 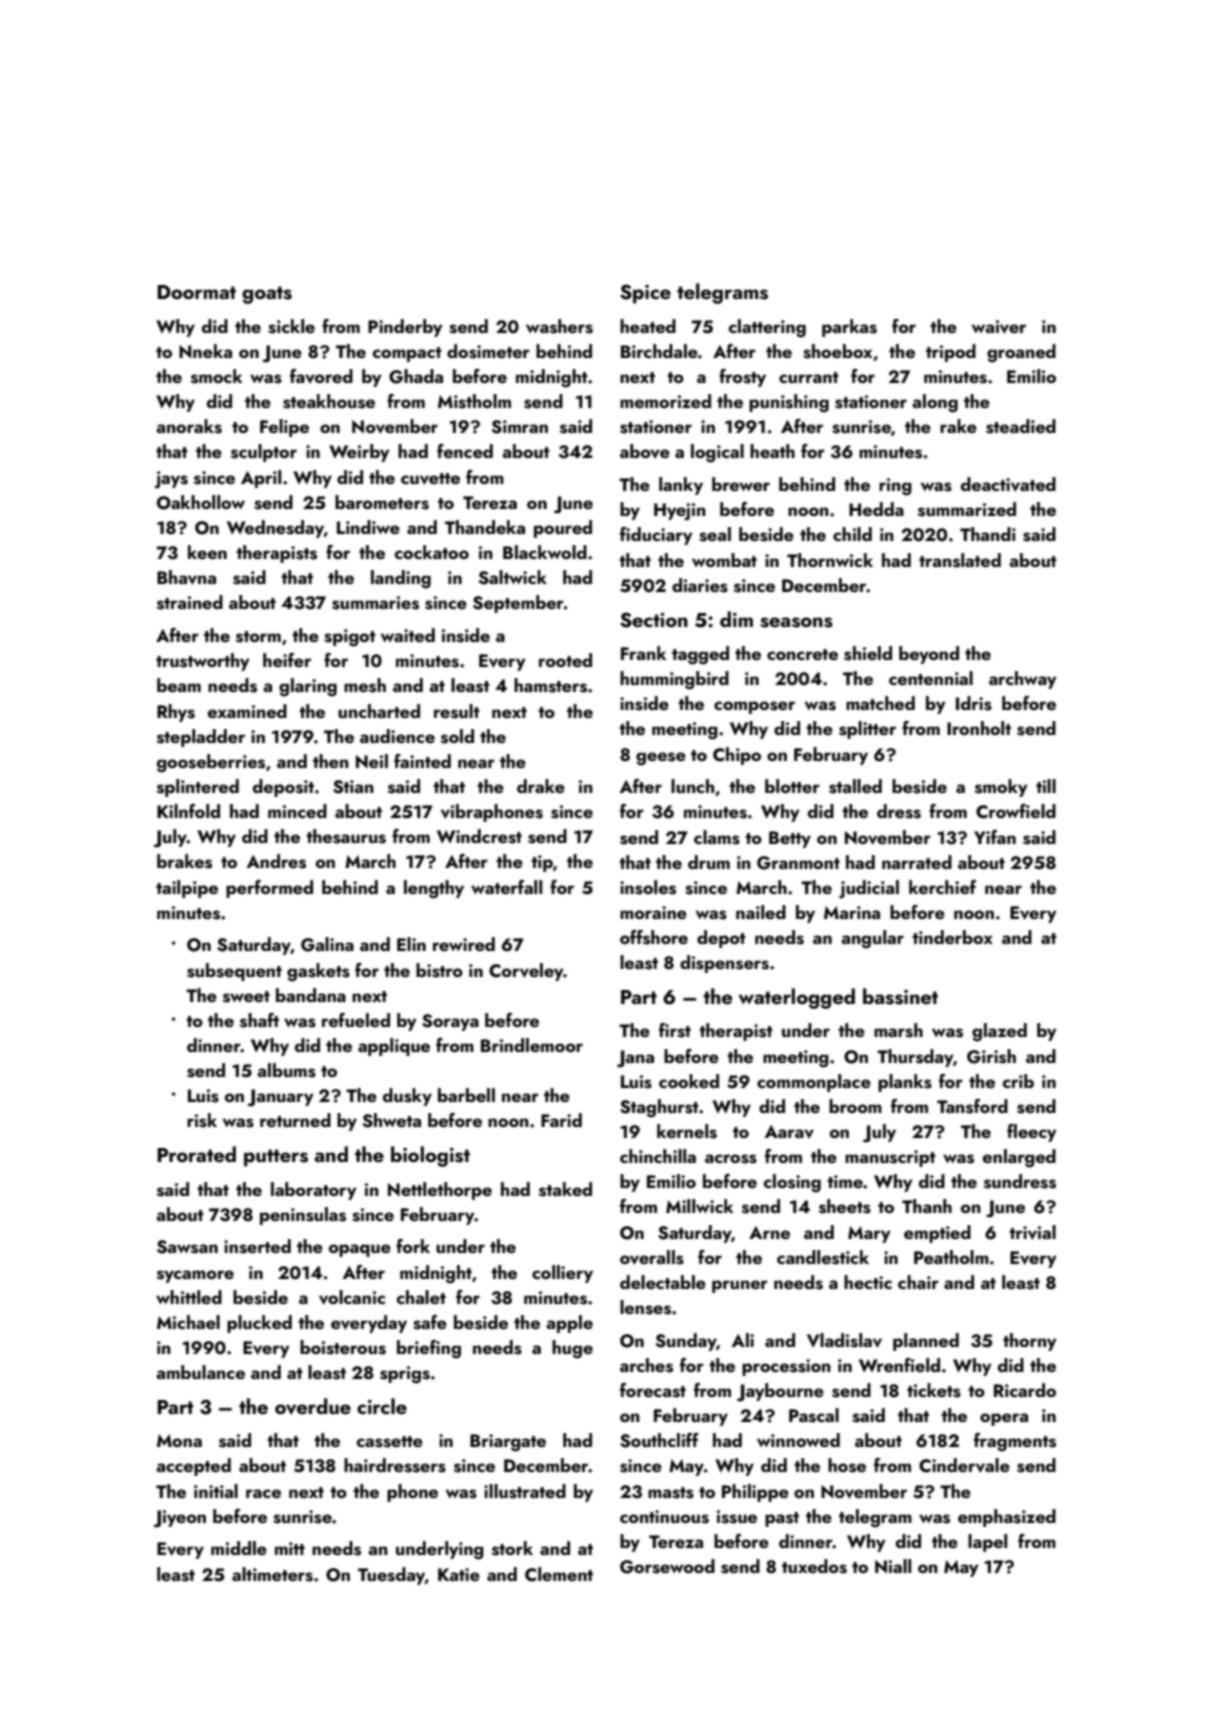 What do you see at coordinates (290, 1548) in the image?
I see `mitt` at bounding box center [290, 1548].
